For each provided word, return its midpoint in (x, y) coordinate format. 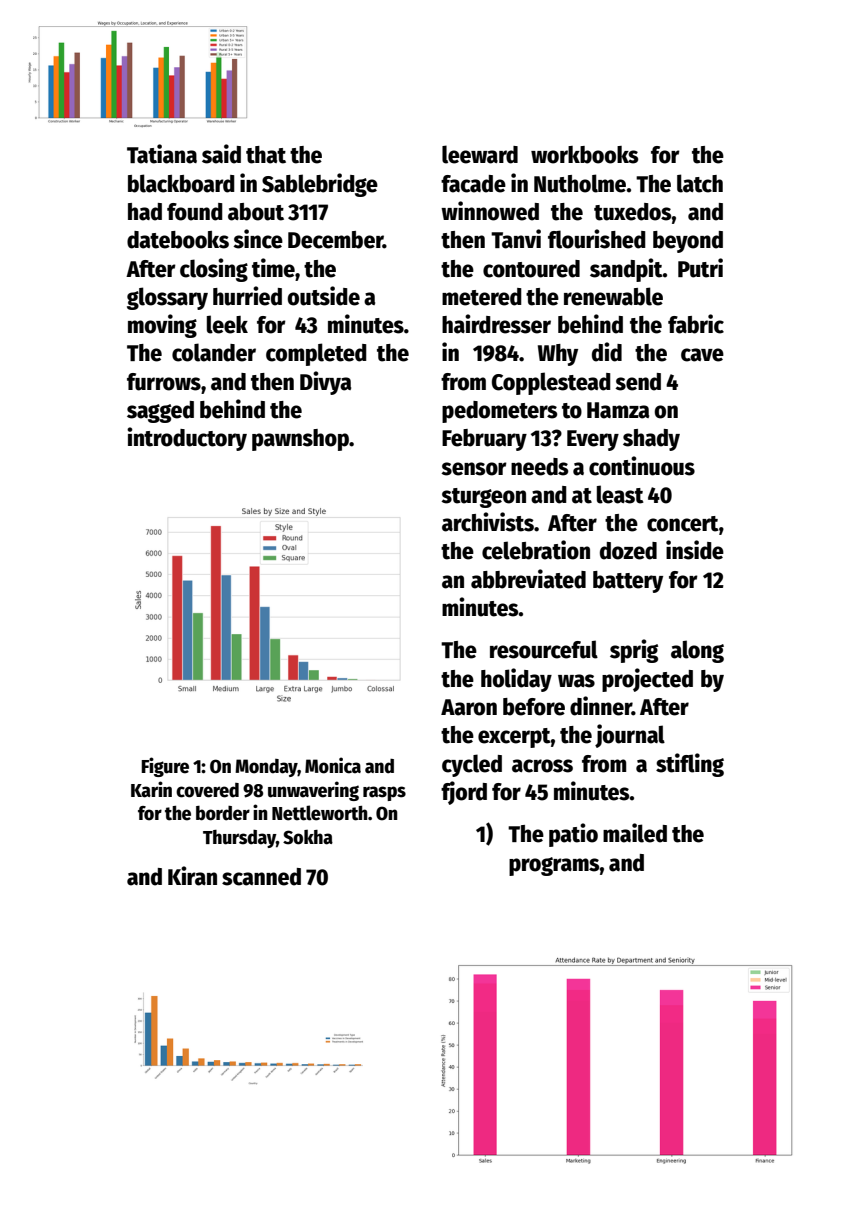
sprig (634, 651)
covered (207, 790)
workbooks (584, 155)
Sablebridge (320, 185)
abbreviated (528, 579)
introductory (187, 439)
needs (539, 467)
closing (214, 270)
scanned (261, 877)
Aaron (469, 707)
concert (683, 524)
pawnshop (300, 440)
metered (482, 297)
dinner (601, 706)
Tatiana (162, 154)
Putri (700, 268)
